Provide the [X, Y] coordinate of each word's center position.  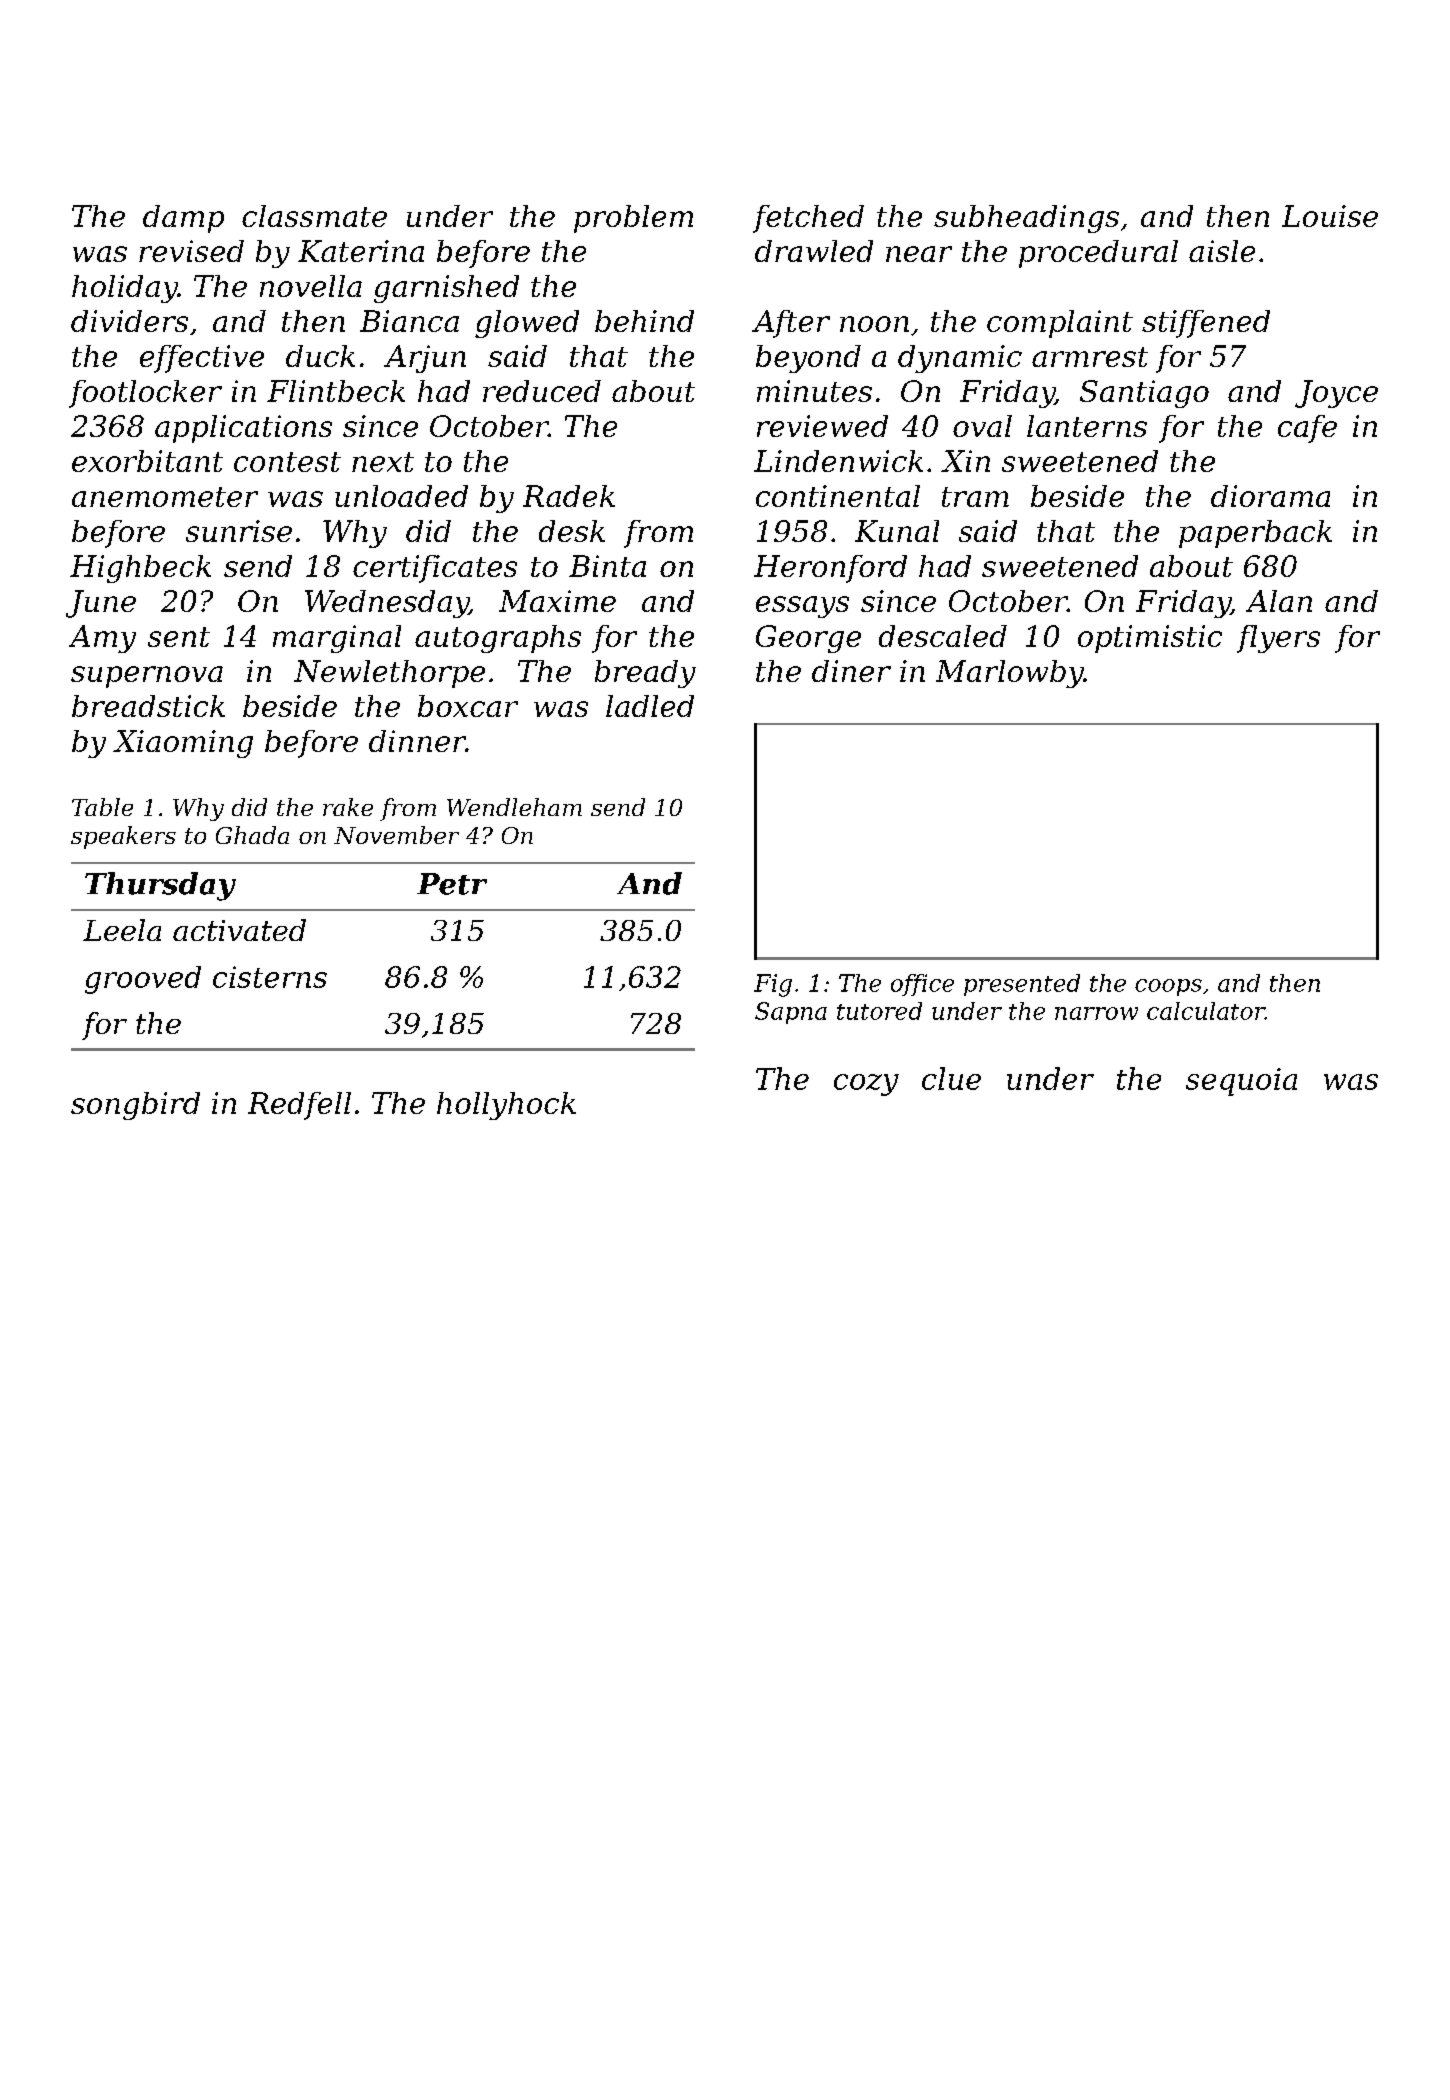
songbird [135, 1106]
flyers [1278, 639]
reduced [542, 391]
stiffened [1206, 324]
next [383, 462]
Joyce [1336, 394]
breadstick [148, 706]
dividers [129, 321]
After [791, 324]
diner [851, 671]
